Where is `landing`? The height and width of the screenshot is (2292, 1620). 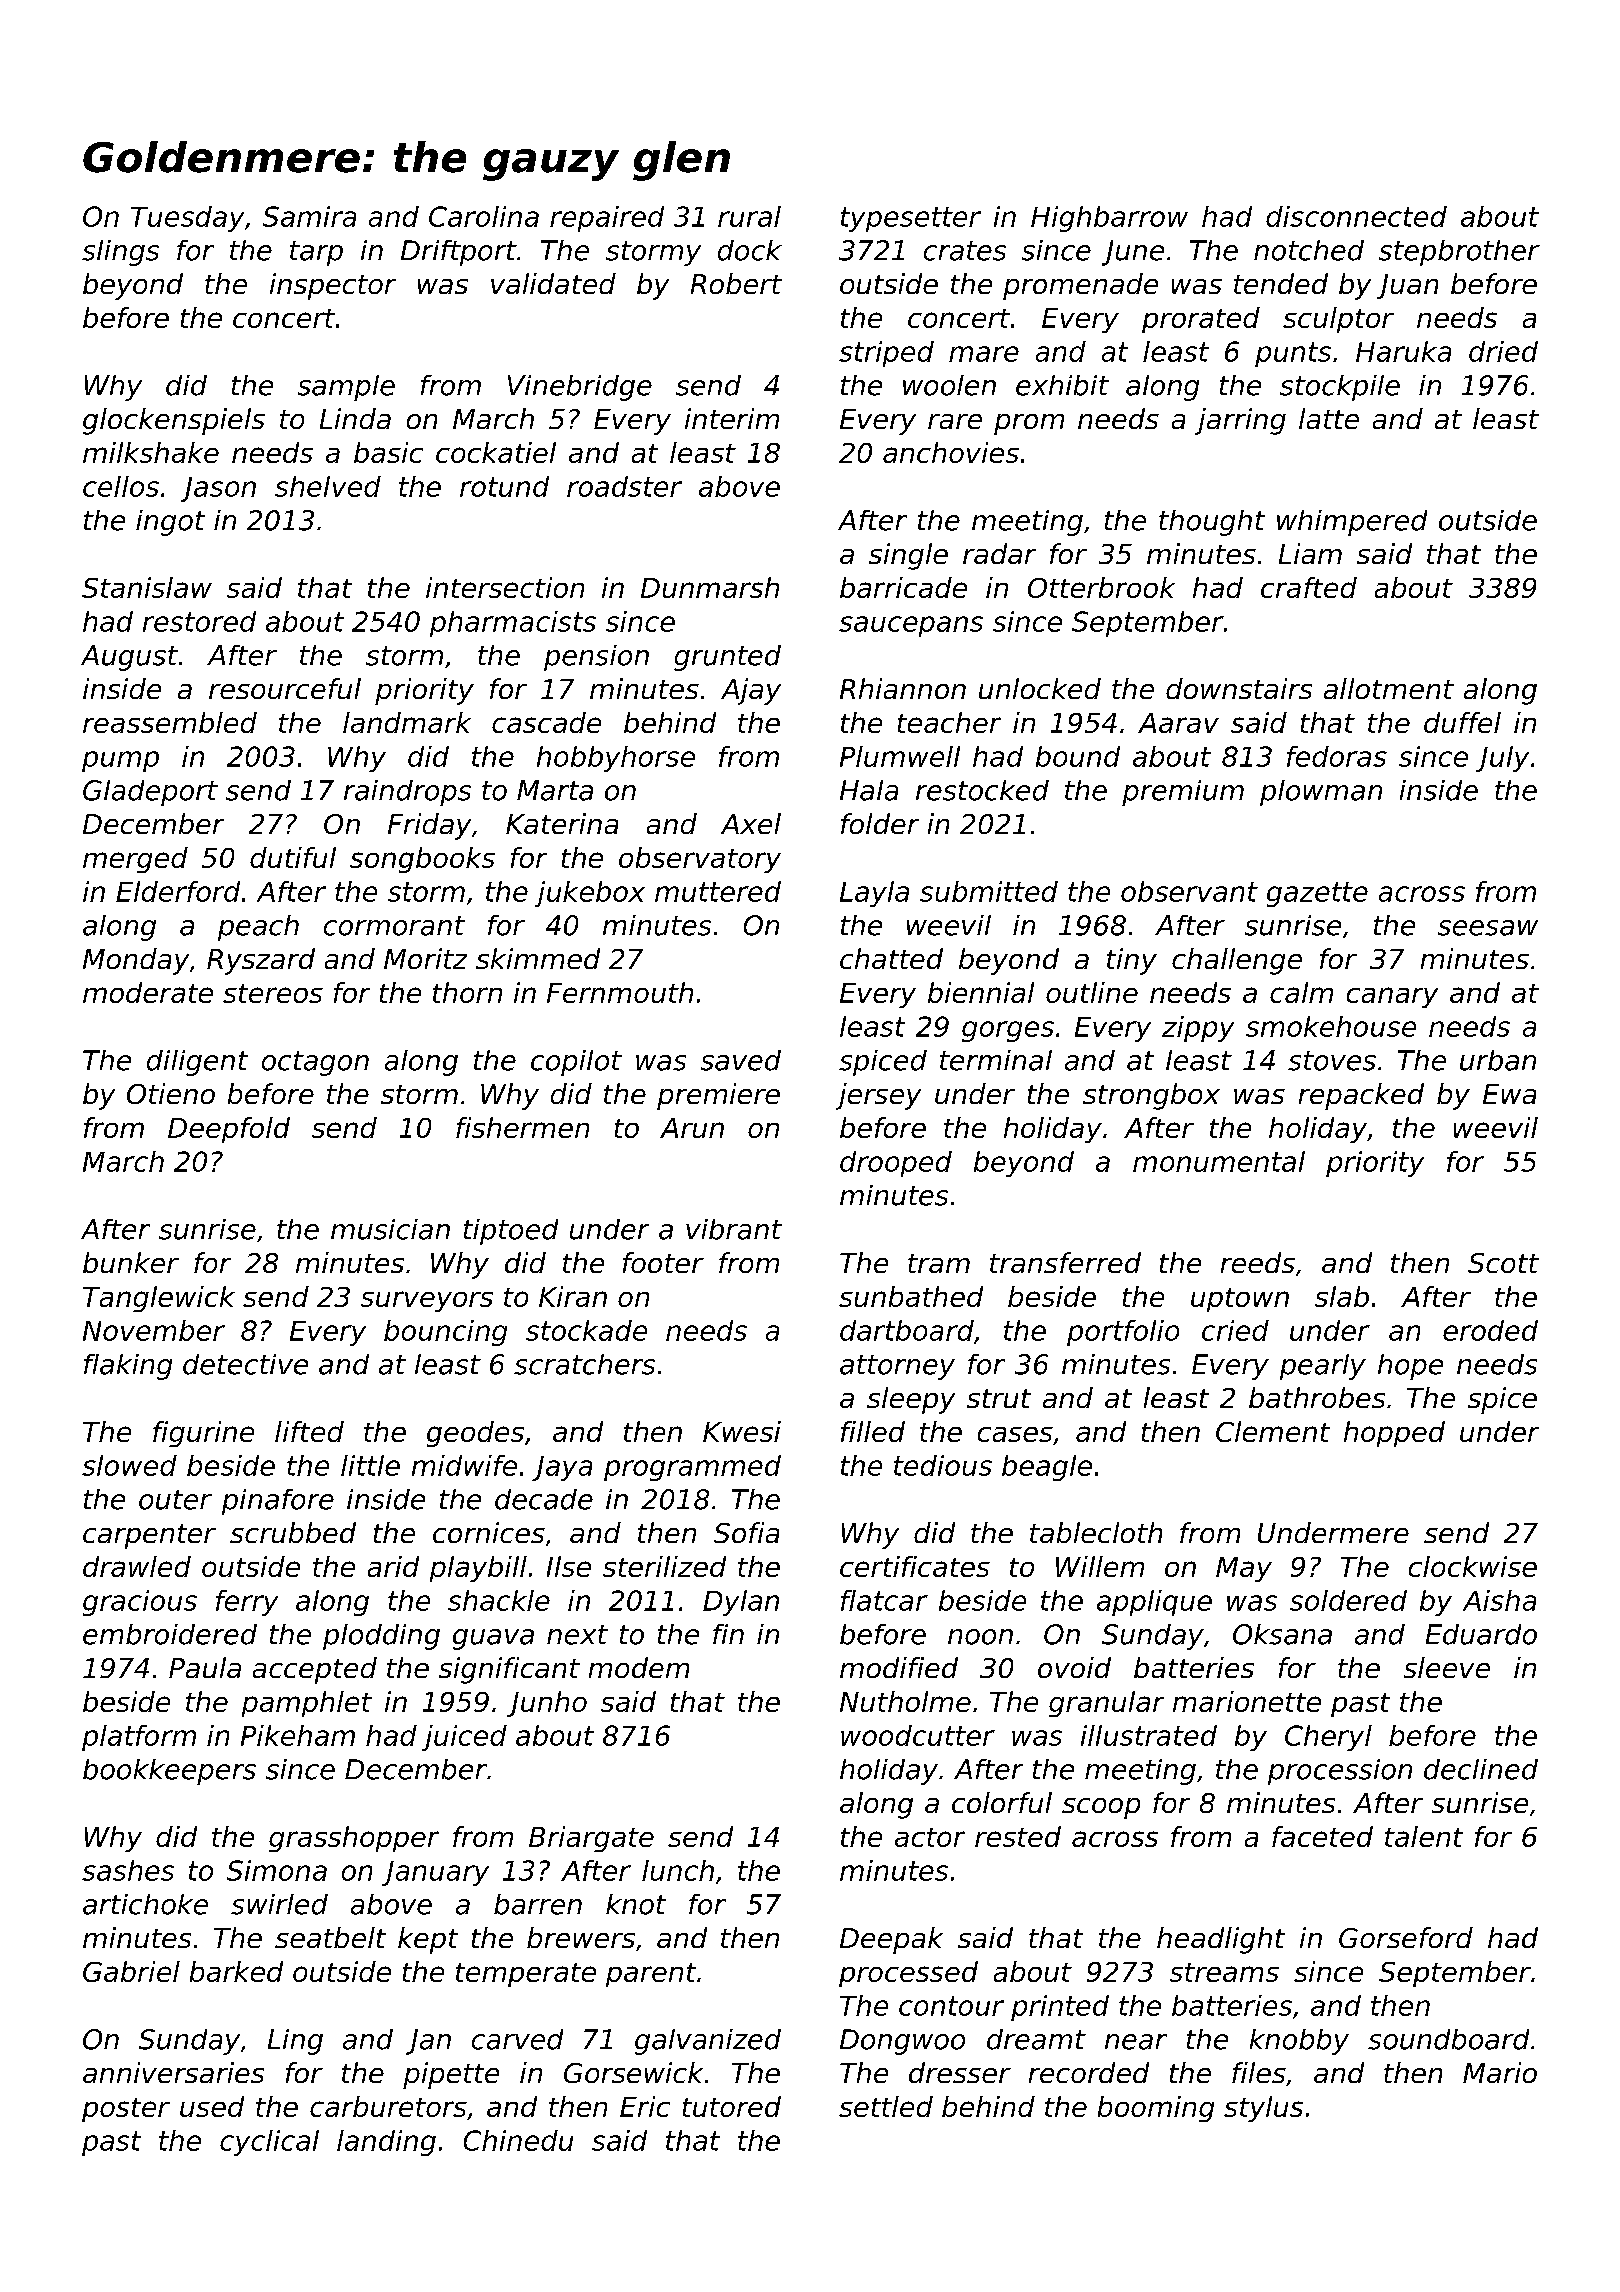 landing is located at coordinates (386, 2143).
